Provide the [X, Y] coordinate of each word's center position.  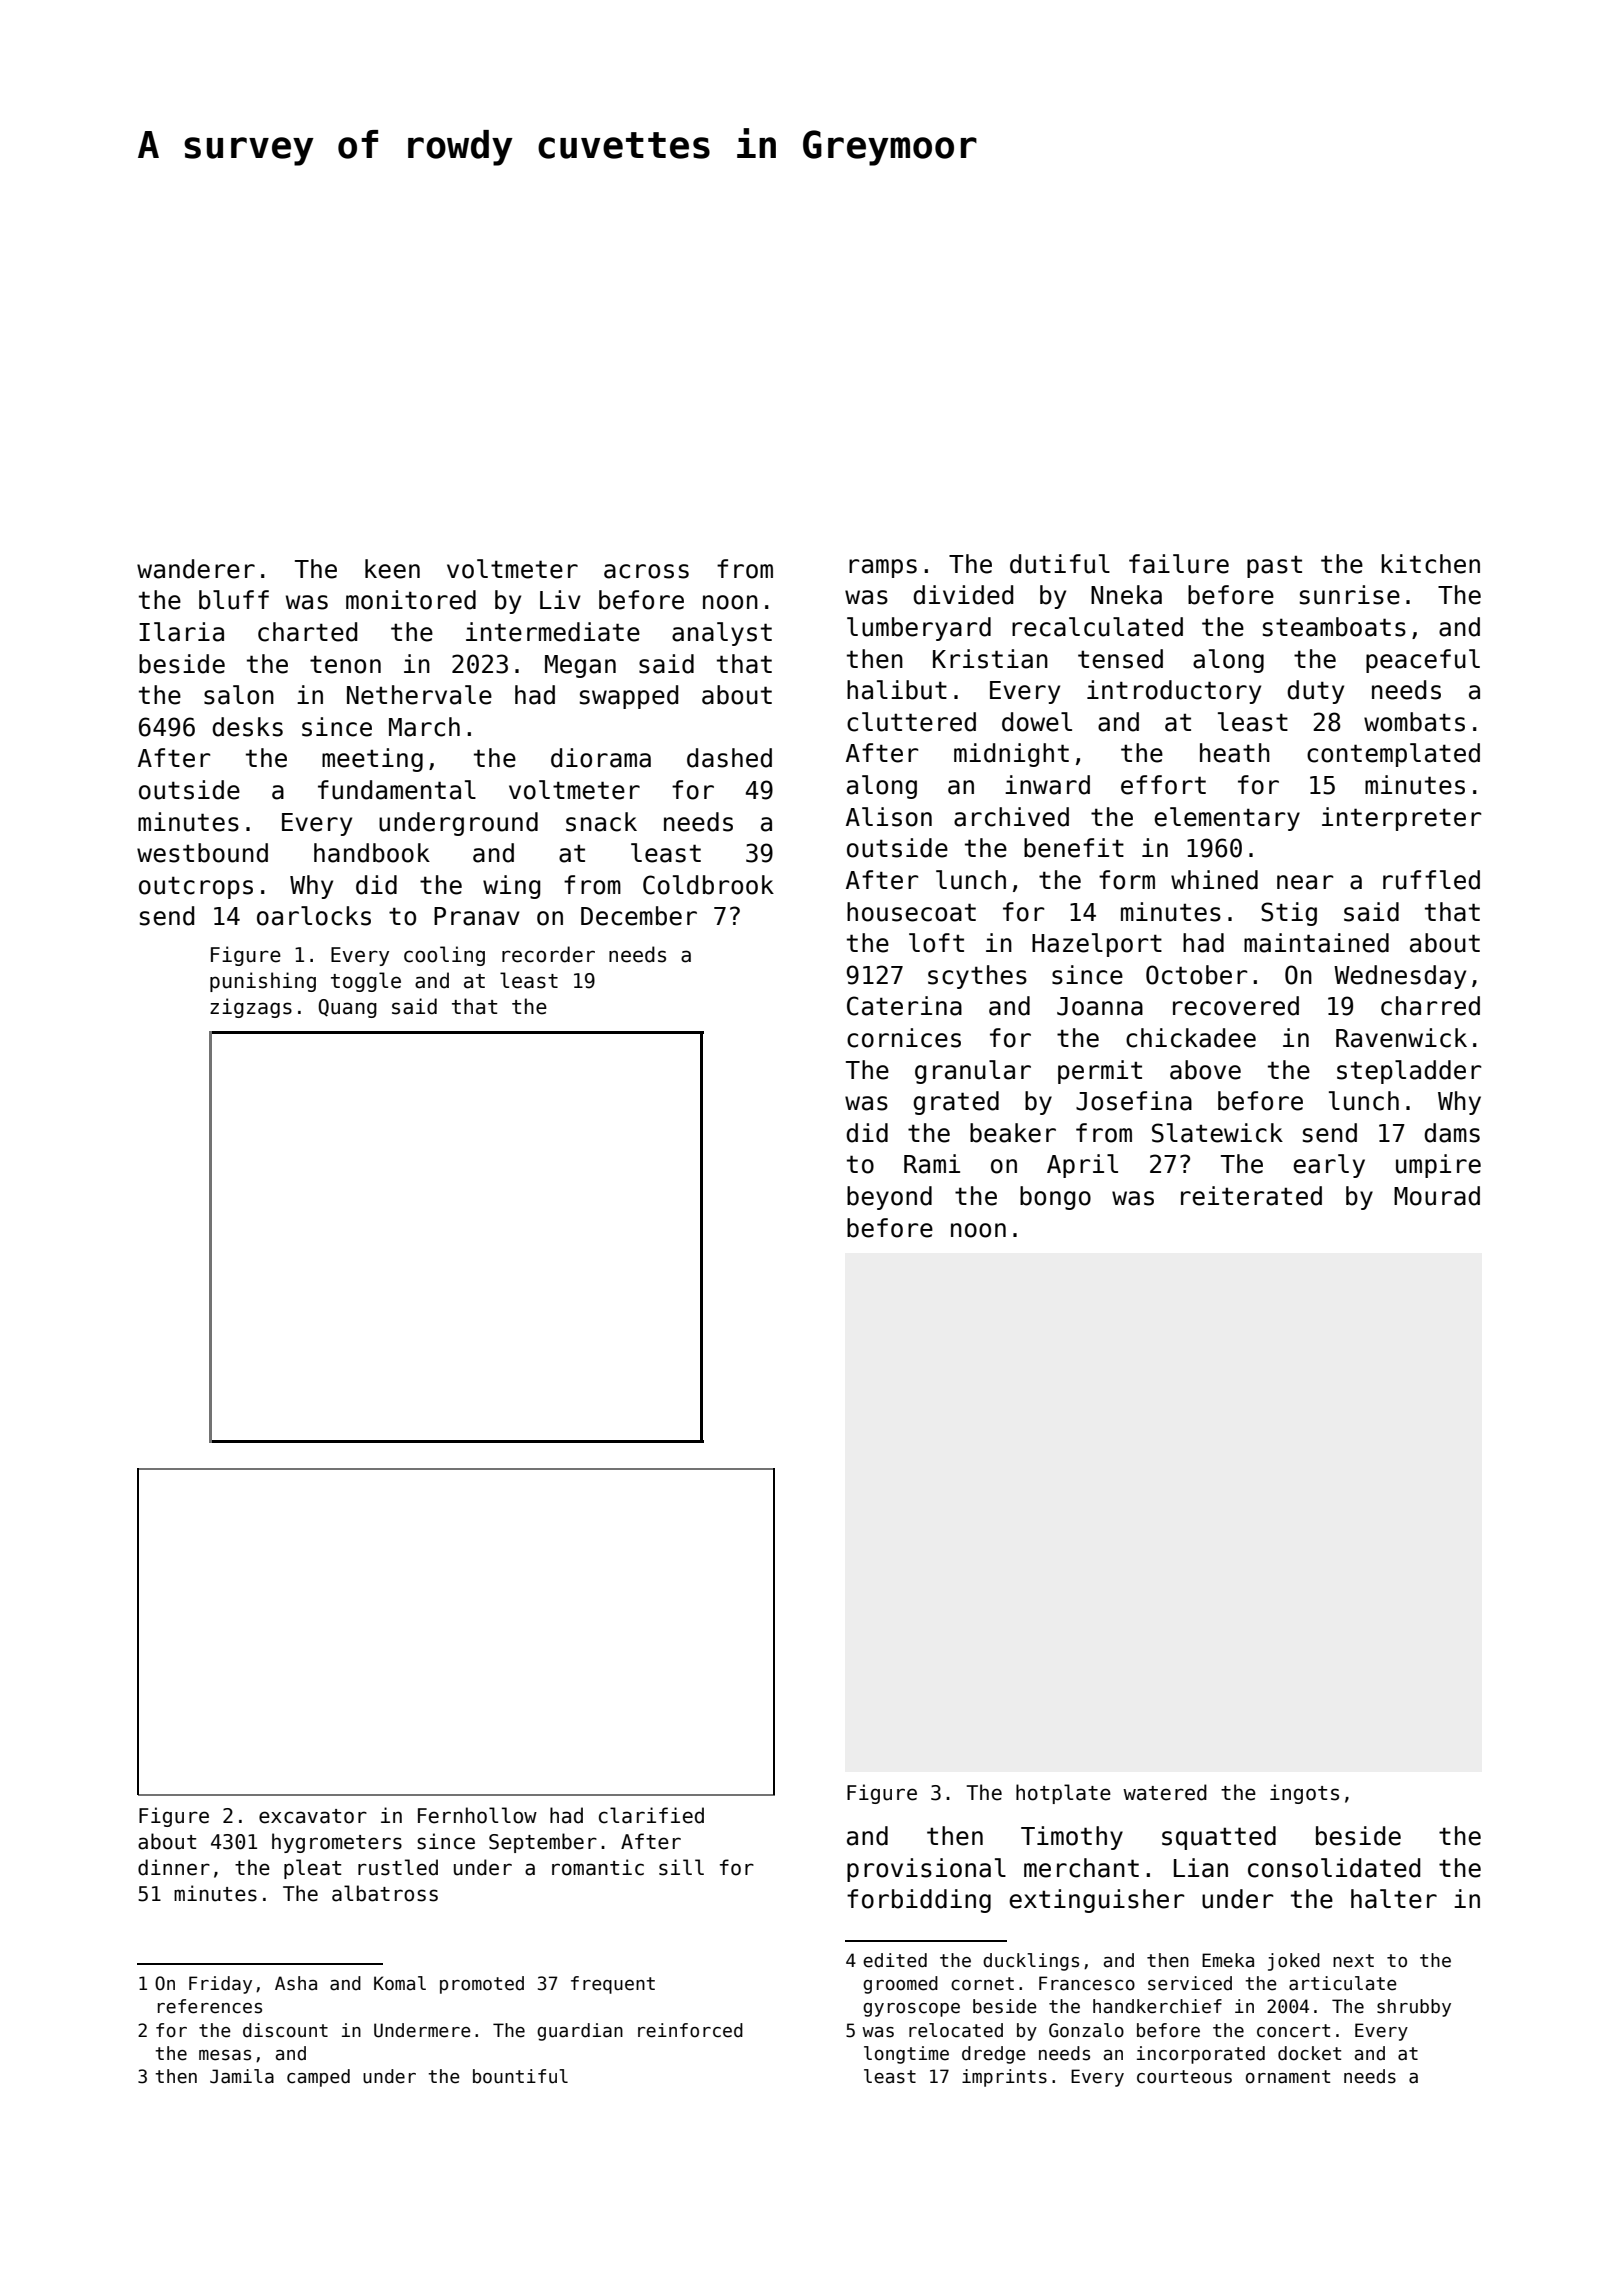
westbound [202, 853]
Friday [220, 1985]
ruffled [1431, 880]
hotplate [1063, 1794]
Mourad [1437, 1196]
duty [1315, 692]
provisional [926, 1870]
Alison [889, 817]
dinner [174, 1867]
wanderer [196, 569]
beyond [889, 1198]
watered [1165, 1792]
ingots [1304, 1794]
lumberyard [919, 629]
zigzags [251, 1008]
